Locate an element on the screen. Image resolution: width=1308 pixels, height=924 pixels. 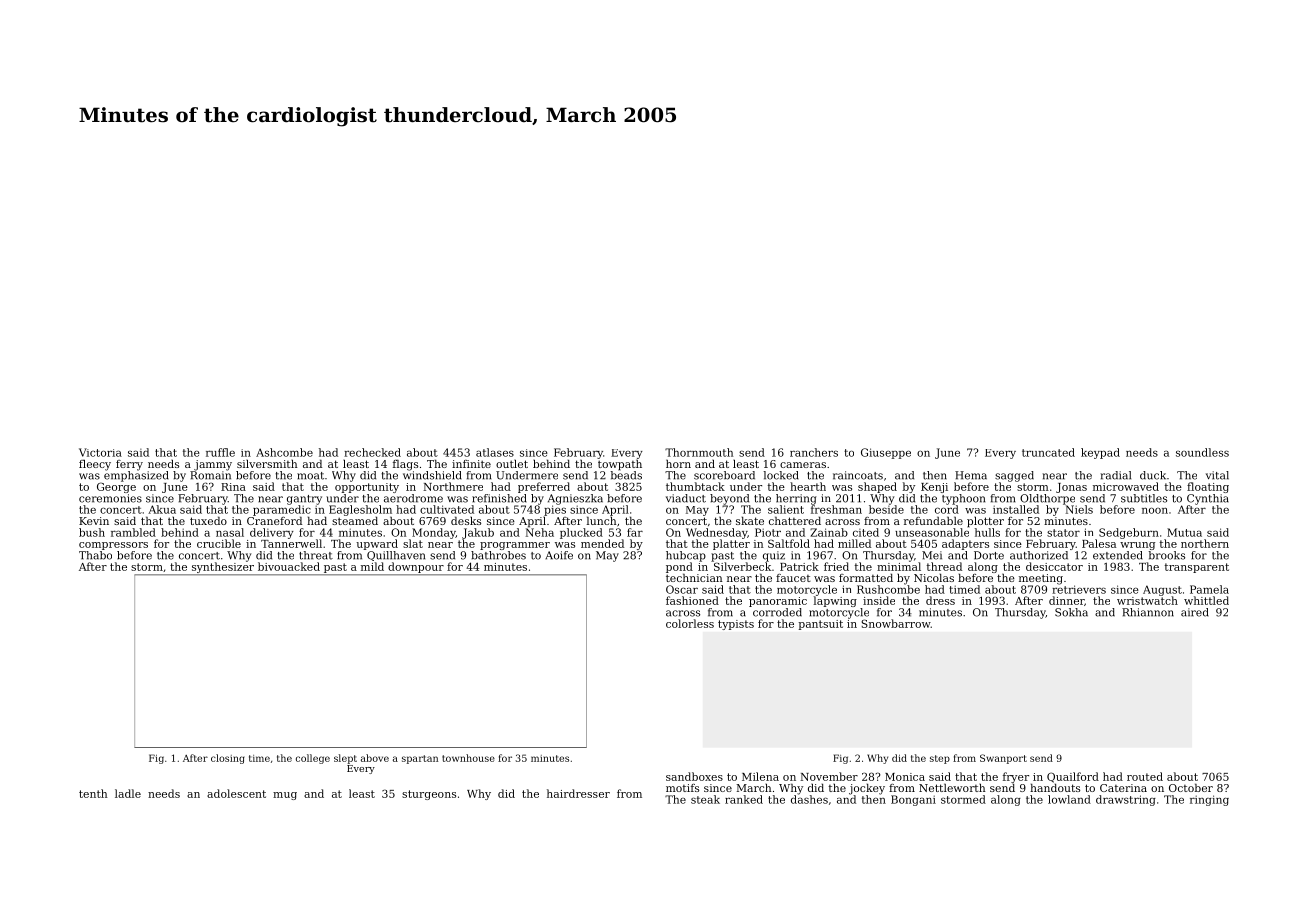
meeting is located at coordinates (1041, 579).
